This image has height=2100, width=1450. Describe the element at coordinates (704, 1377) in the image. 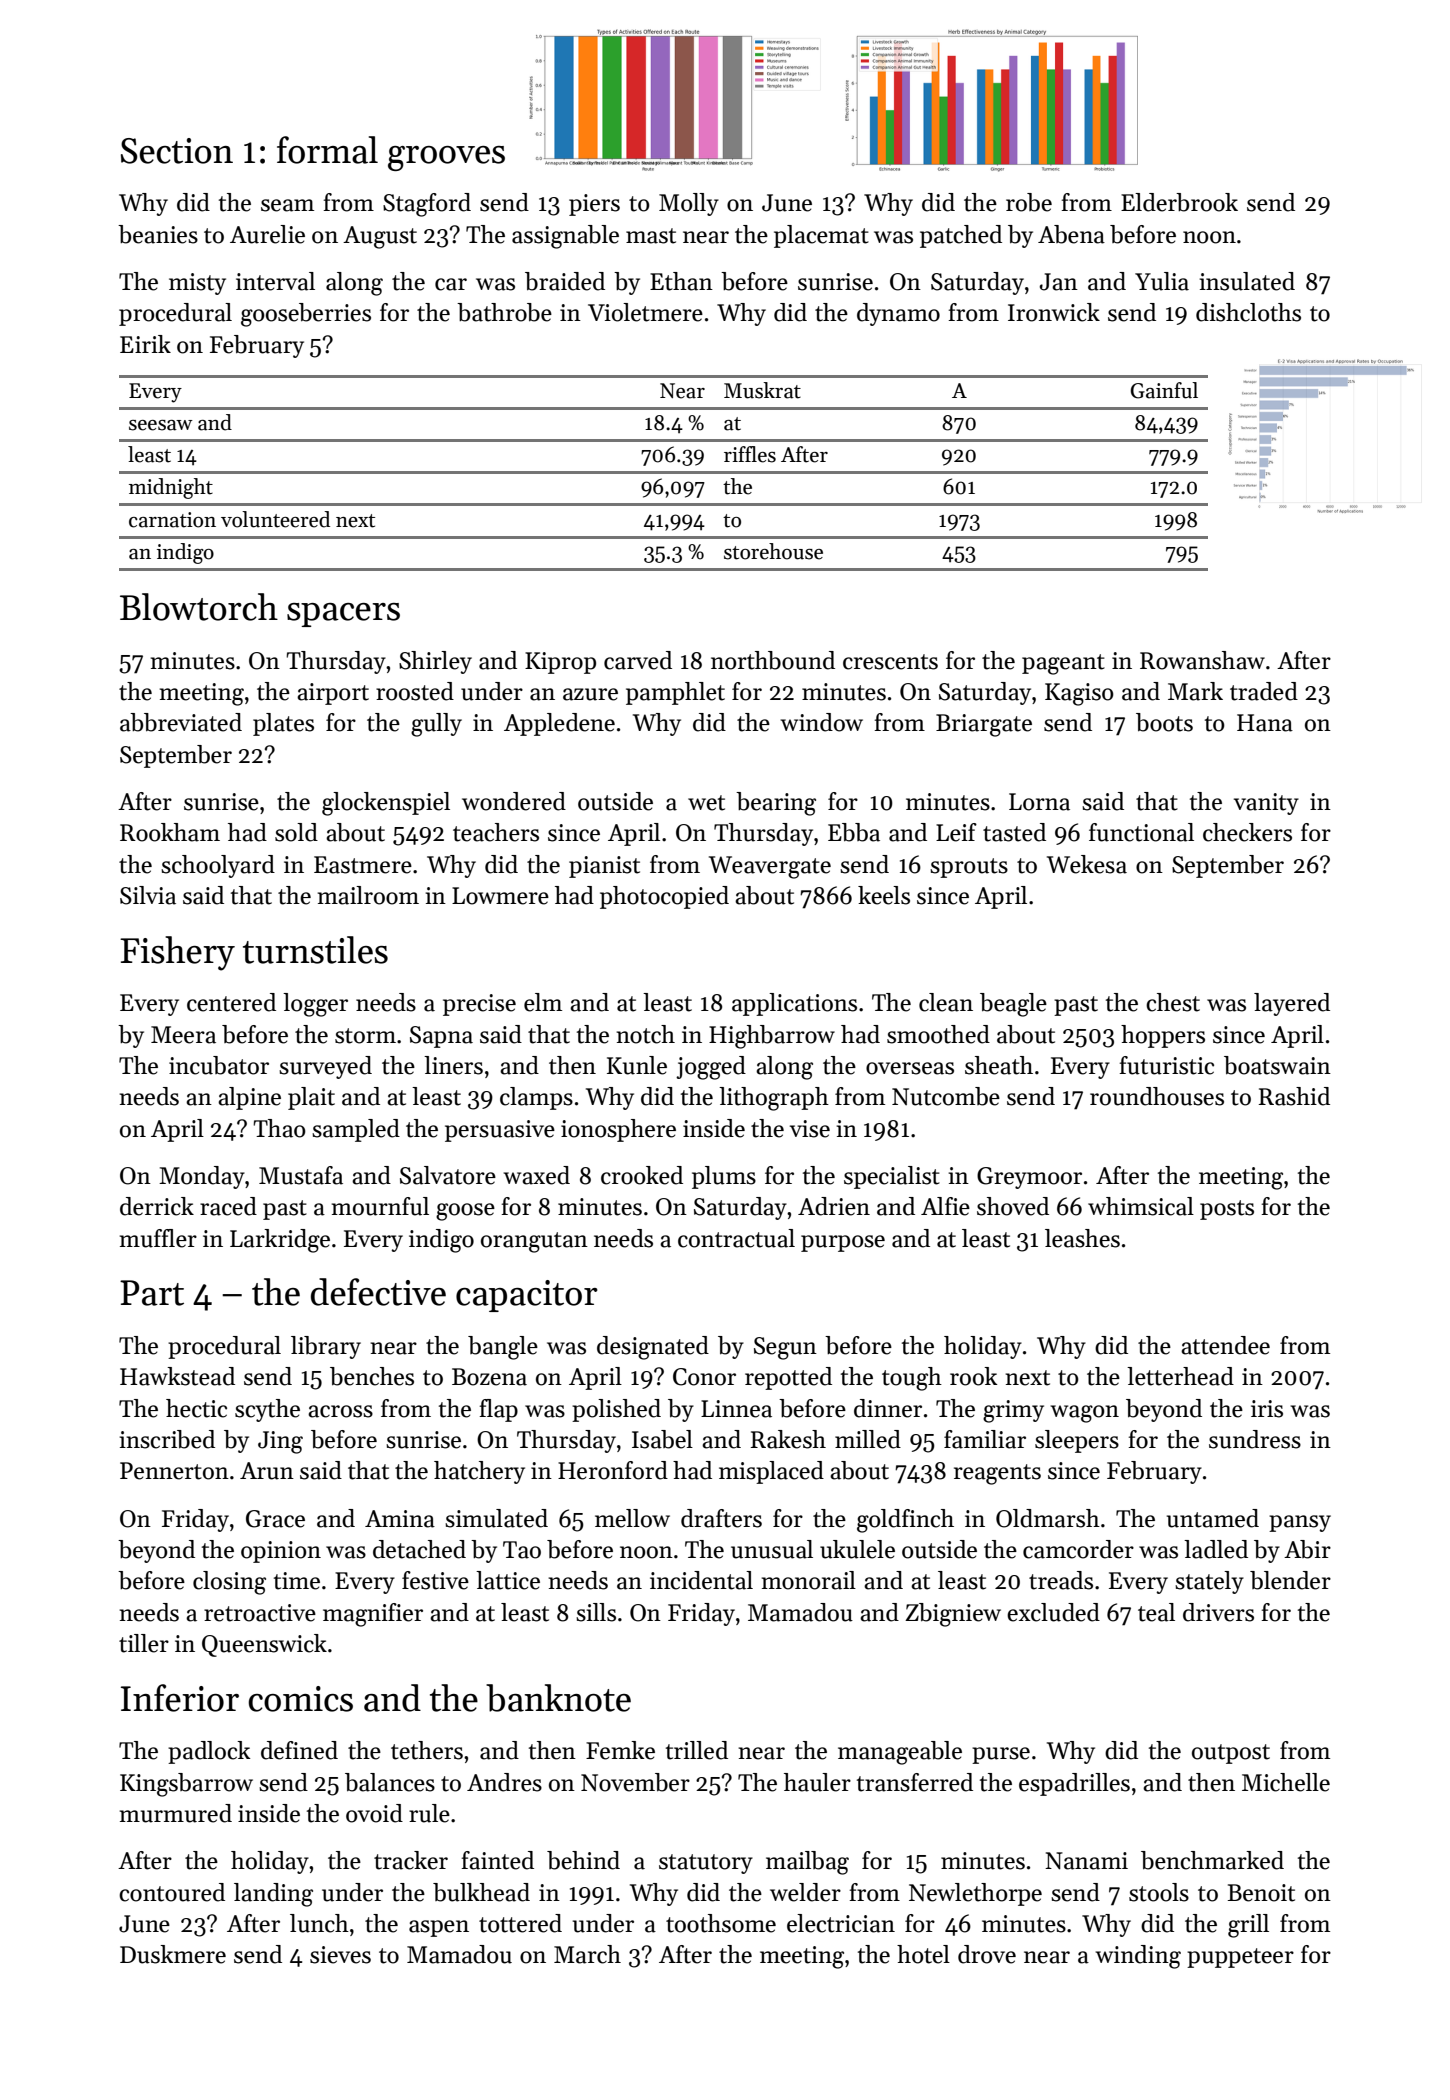

I see `Conor` at that location.
